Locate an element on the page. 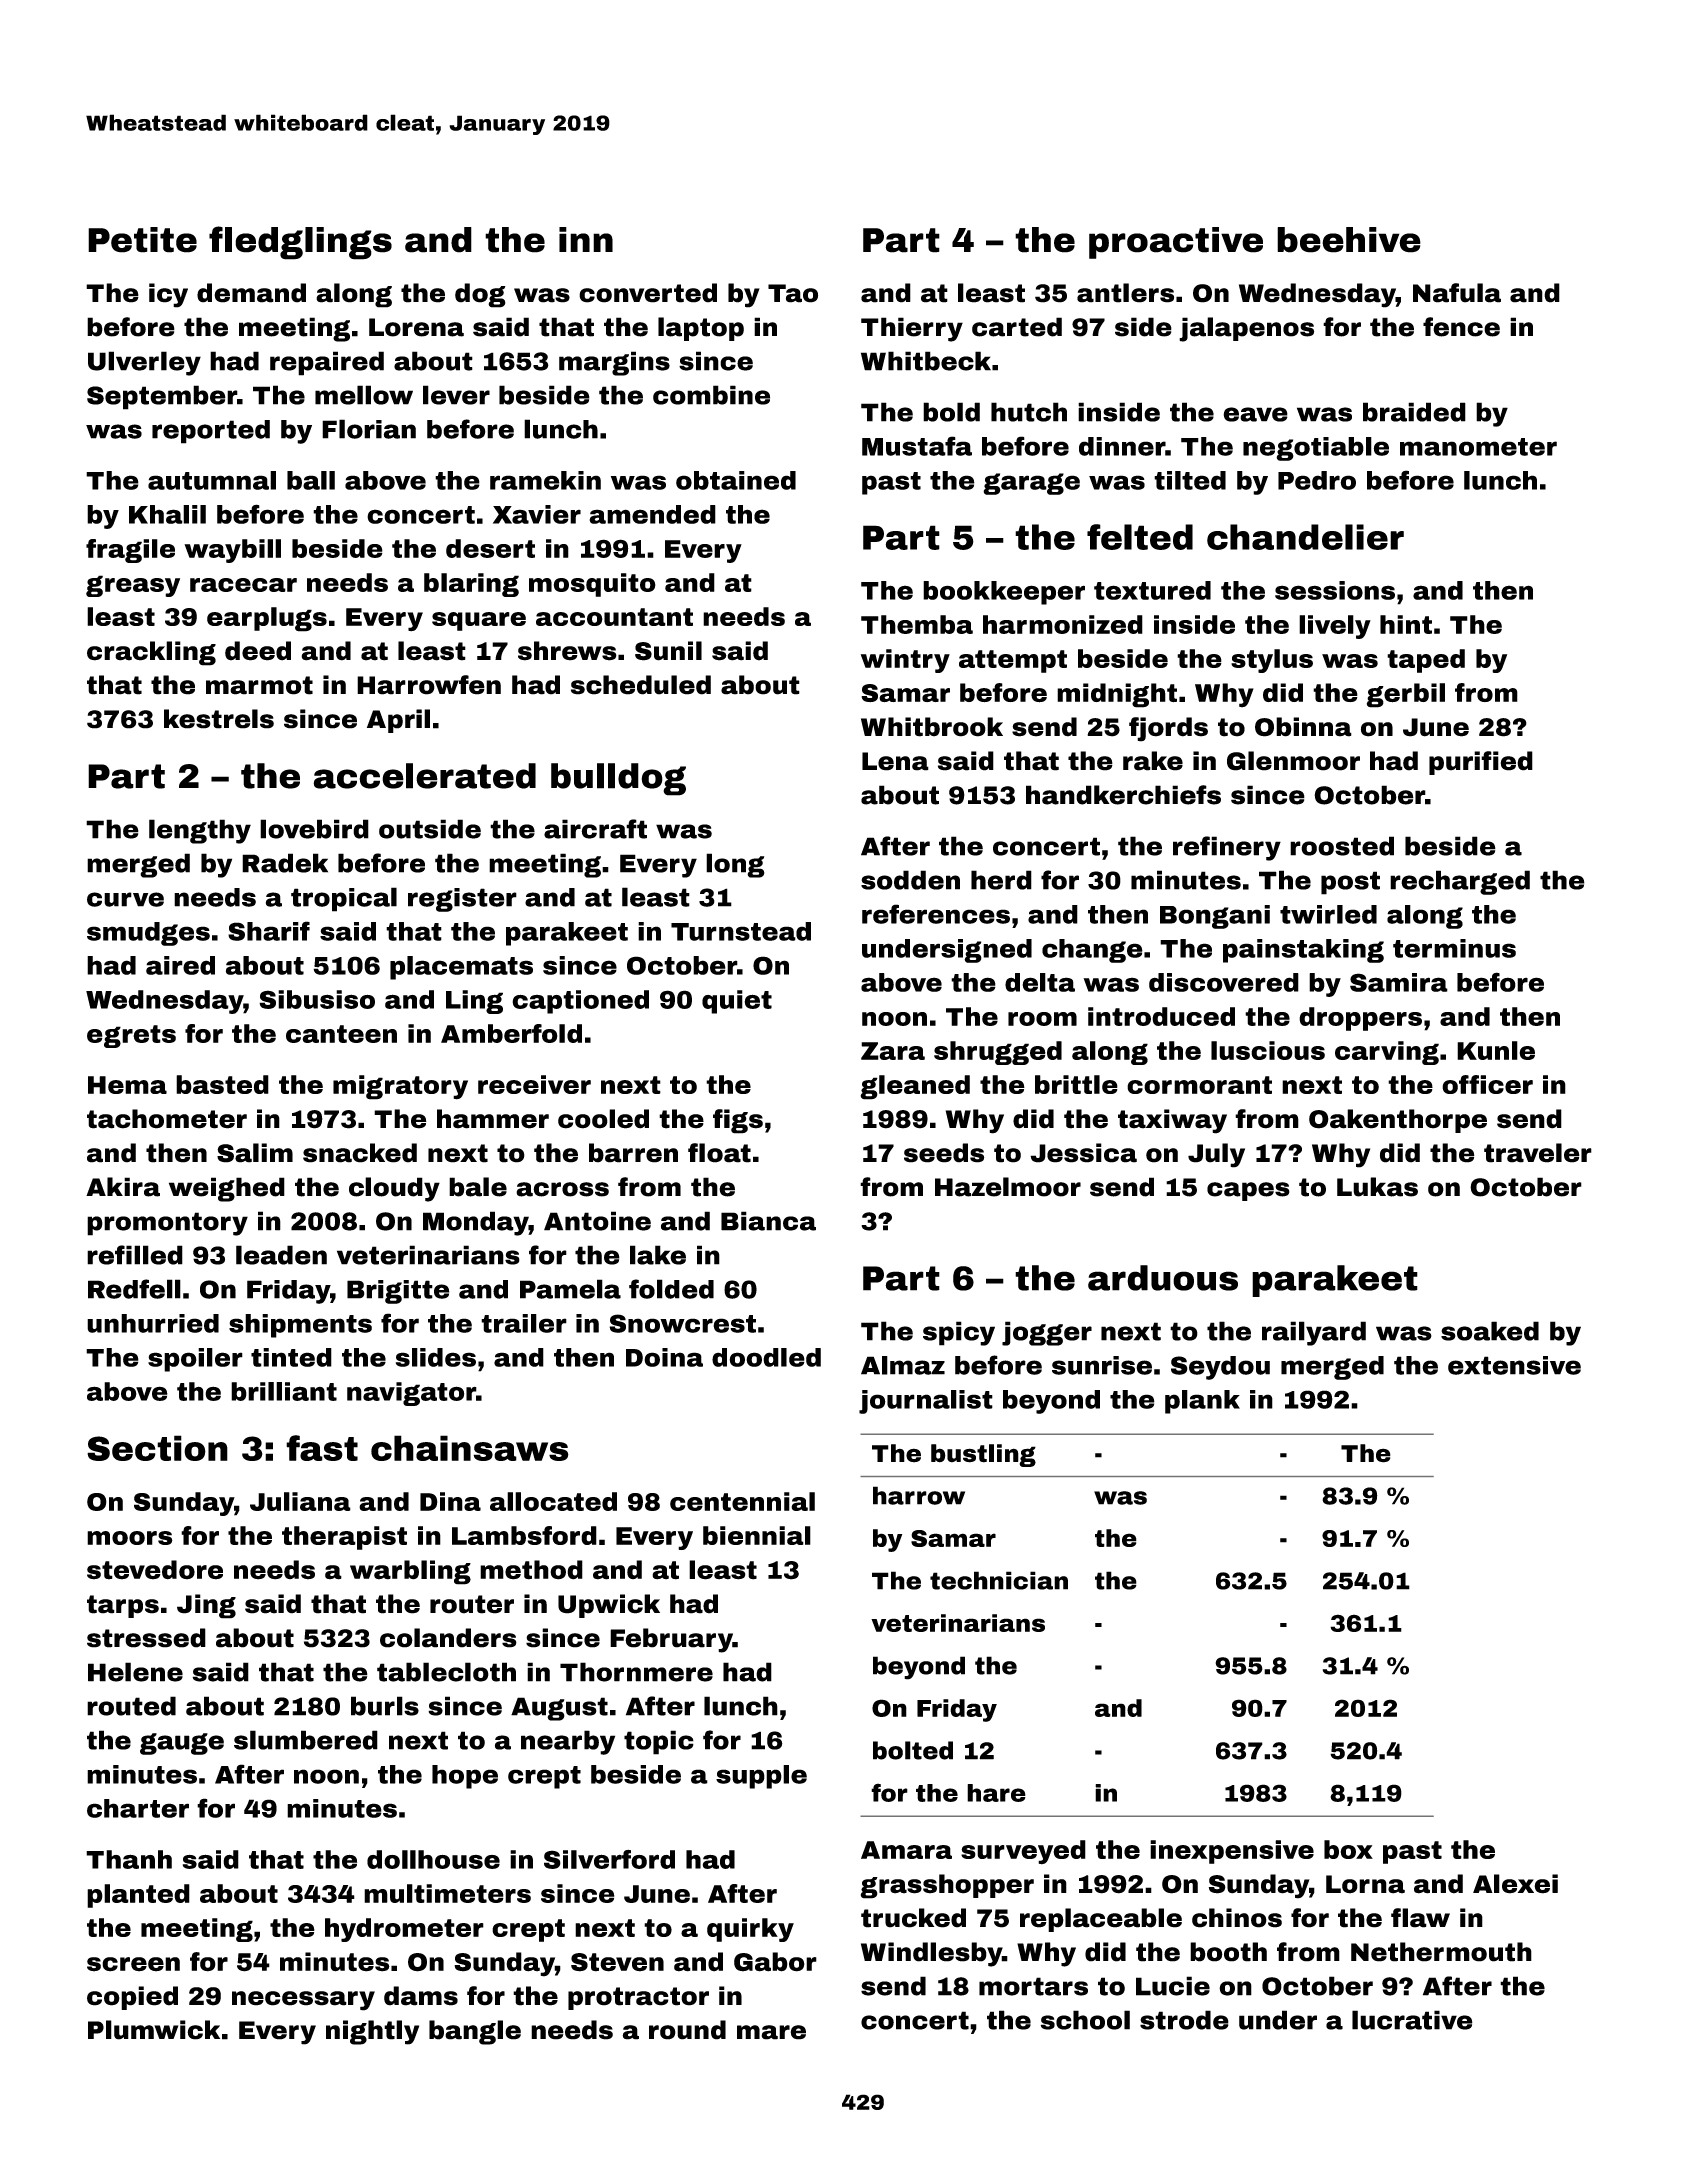 The height and width of the document is (2178, 1683). quiet is located at coordinates (737, 1002).
